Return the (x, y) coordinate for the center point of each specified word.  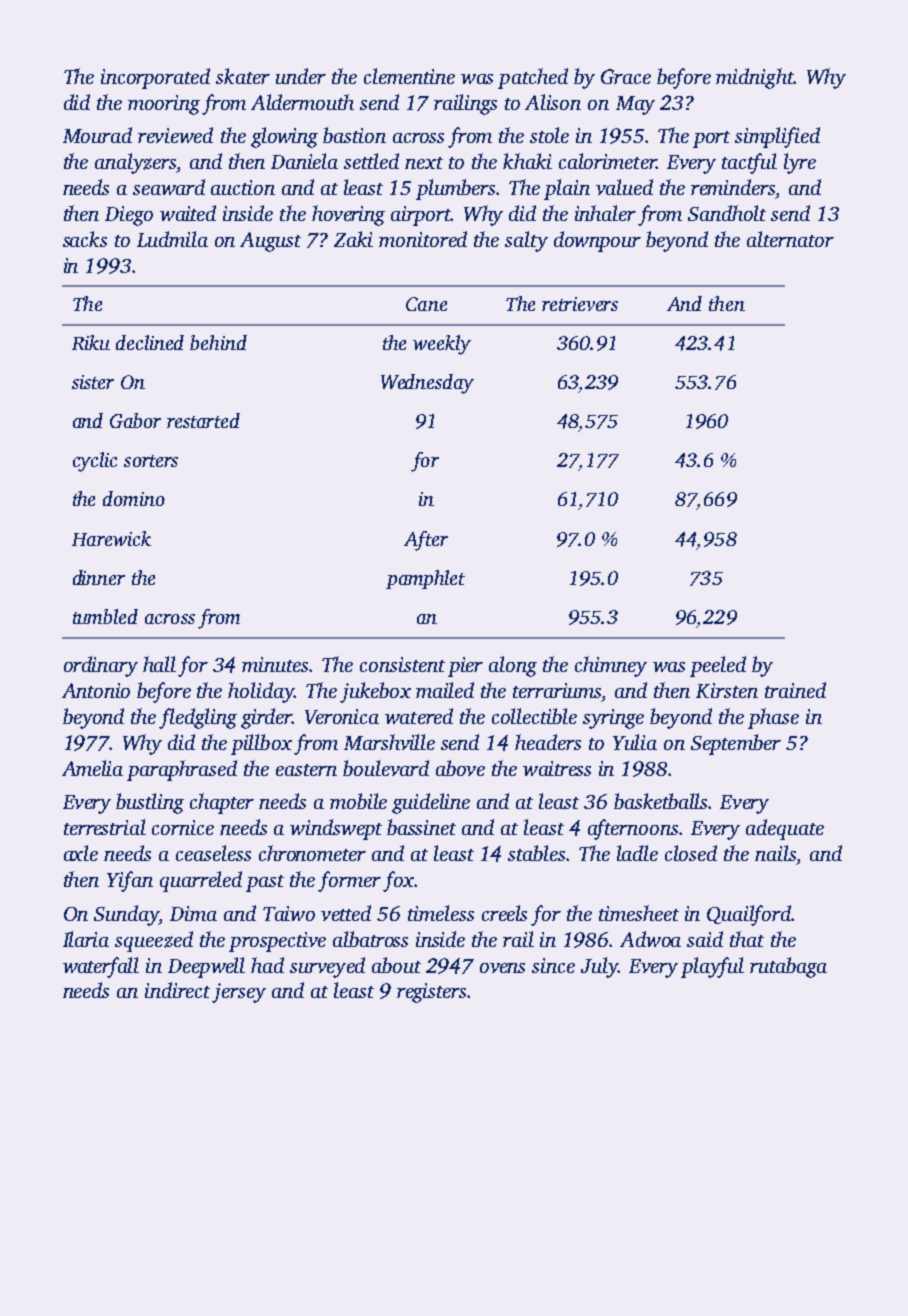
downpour (597, 241)
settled (371, 161)
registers (431, 993)
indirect (177, 990)
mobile (358, 801)
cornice (183, 827)
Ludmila (172, 239)
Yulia (635, 742)
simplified (777, 137)
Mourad (97, 135)
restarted (203, 420)
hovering (348, 215)
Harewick (111, 538)
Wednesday (427, 384)
